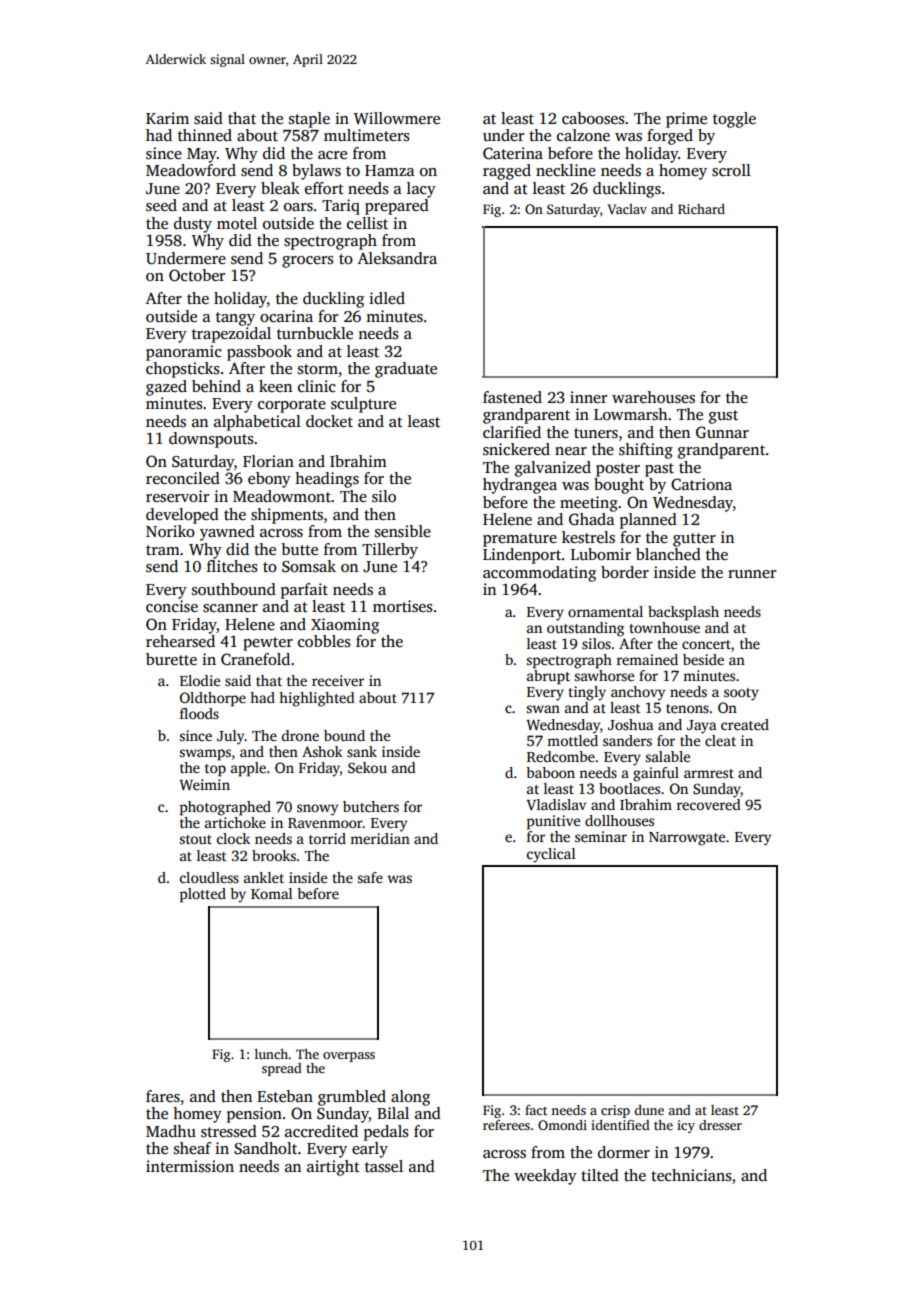 Image resolution: width=924 pixels, height=1314 pixels. I want to click on dresser, so click(720, 1125).
